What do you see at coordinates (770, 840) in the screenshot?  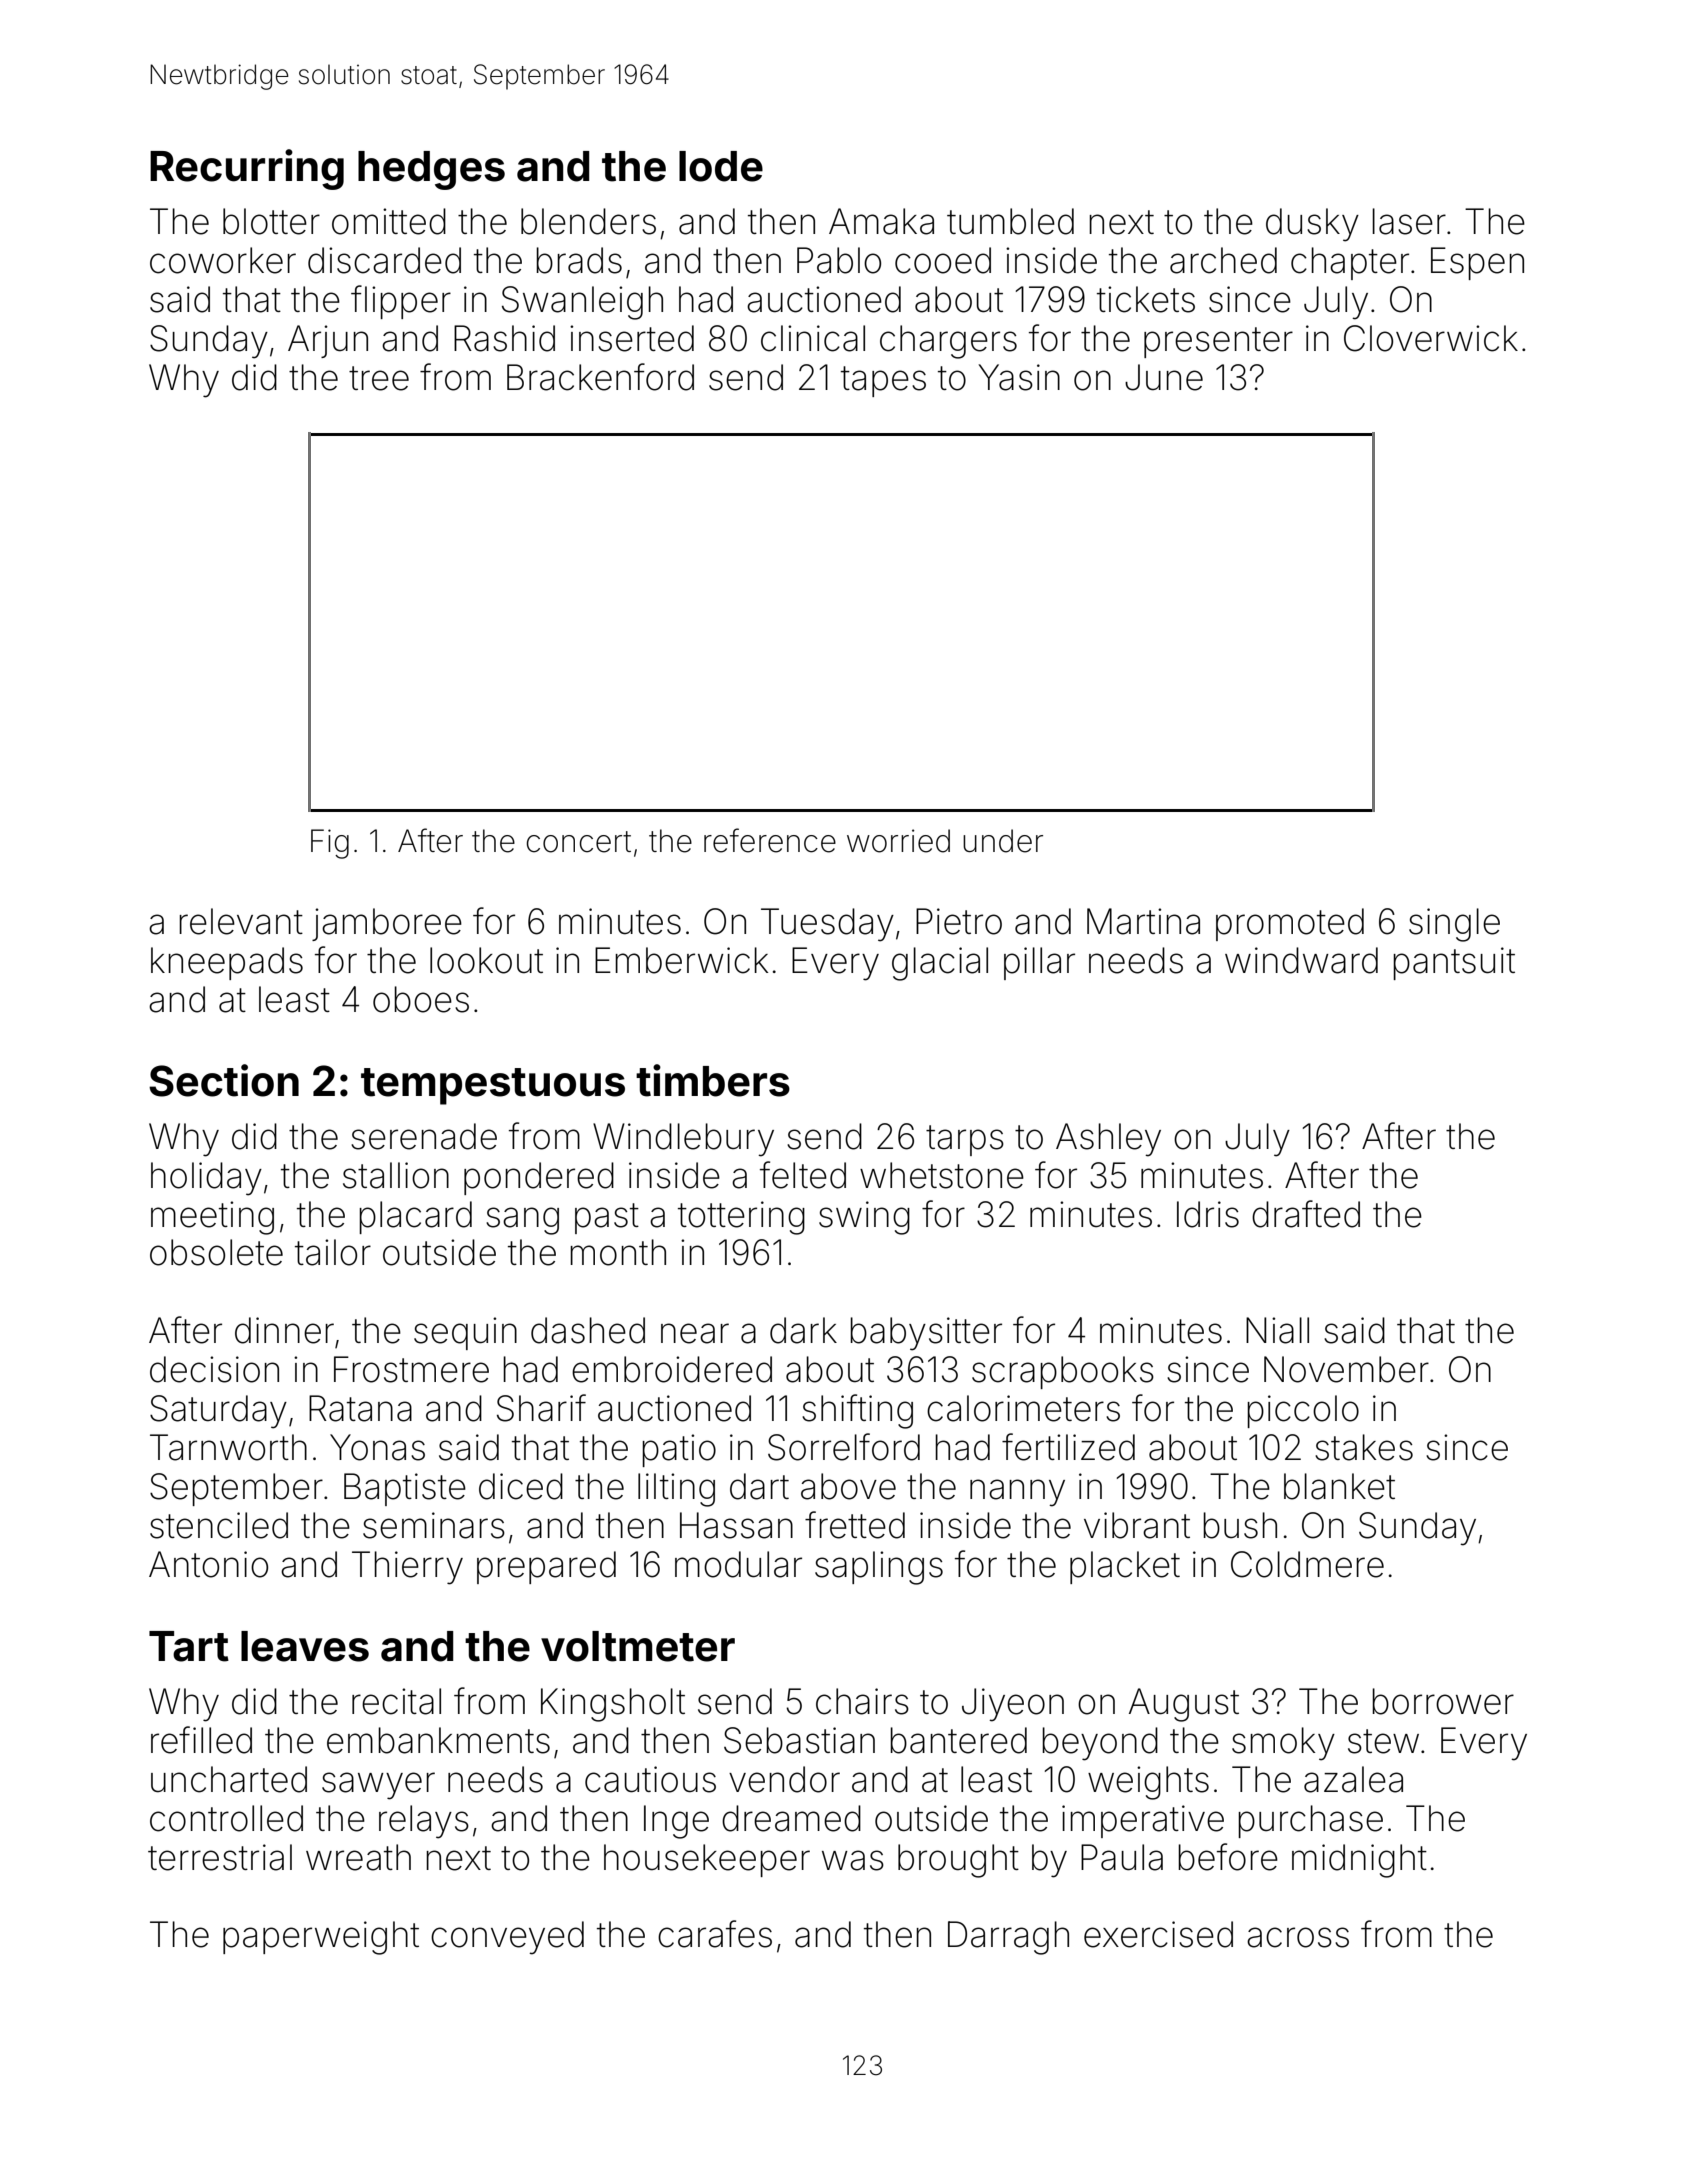 I see `reference` at bounding box center [770, 840].
